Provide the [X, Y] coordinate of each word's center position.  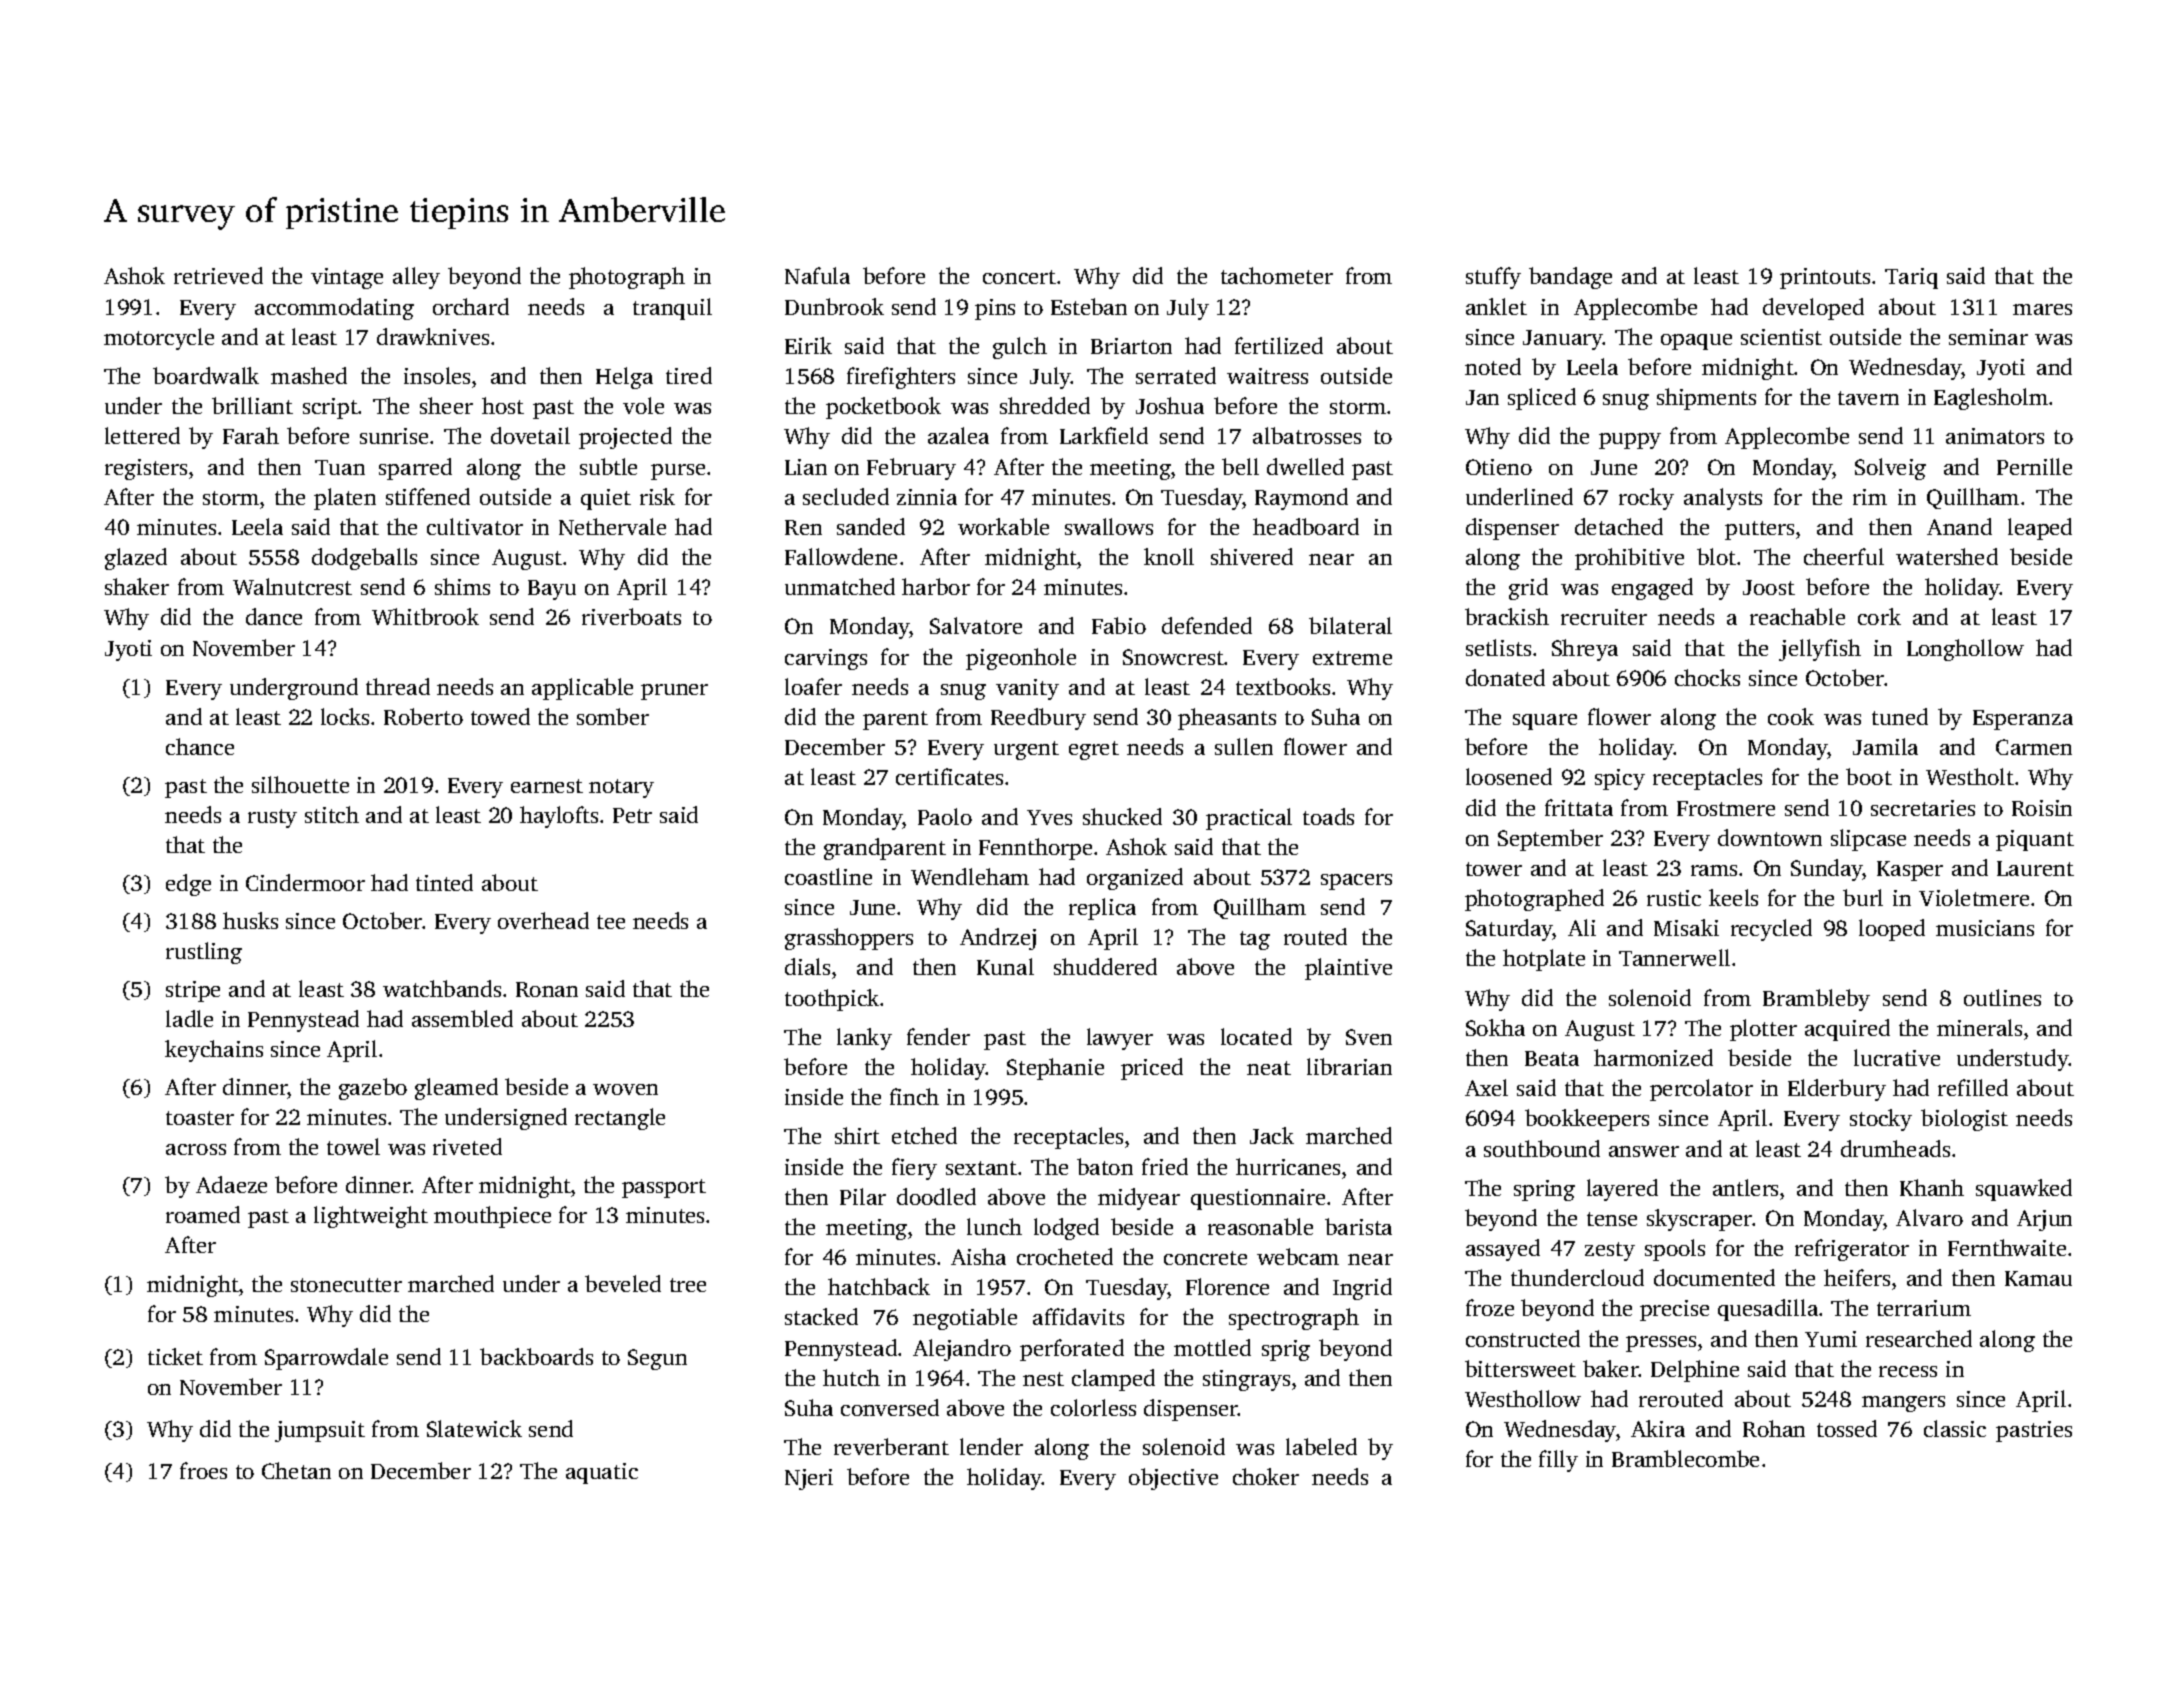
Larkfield [1104, 435]
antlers [1745, 1187]
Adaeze [231, 1184]
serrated [1176, 375]
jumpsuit [320, 1431]
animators [1995, 436]
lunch [994, 1226]
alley [416, 278]
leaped [2040, 529]
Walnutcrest [292, 586]
